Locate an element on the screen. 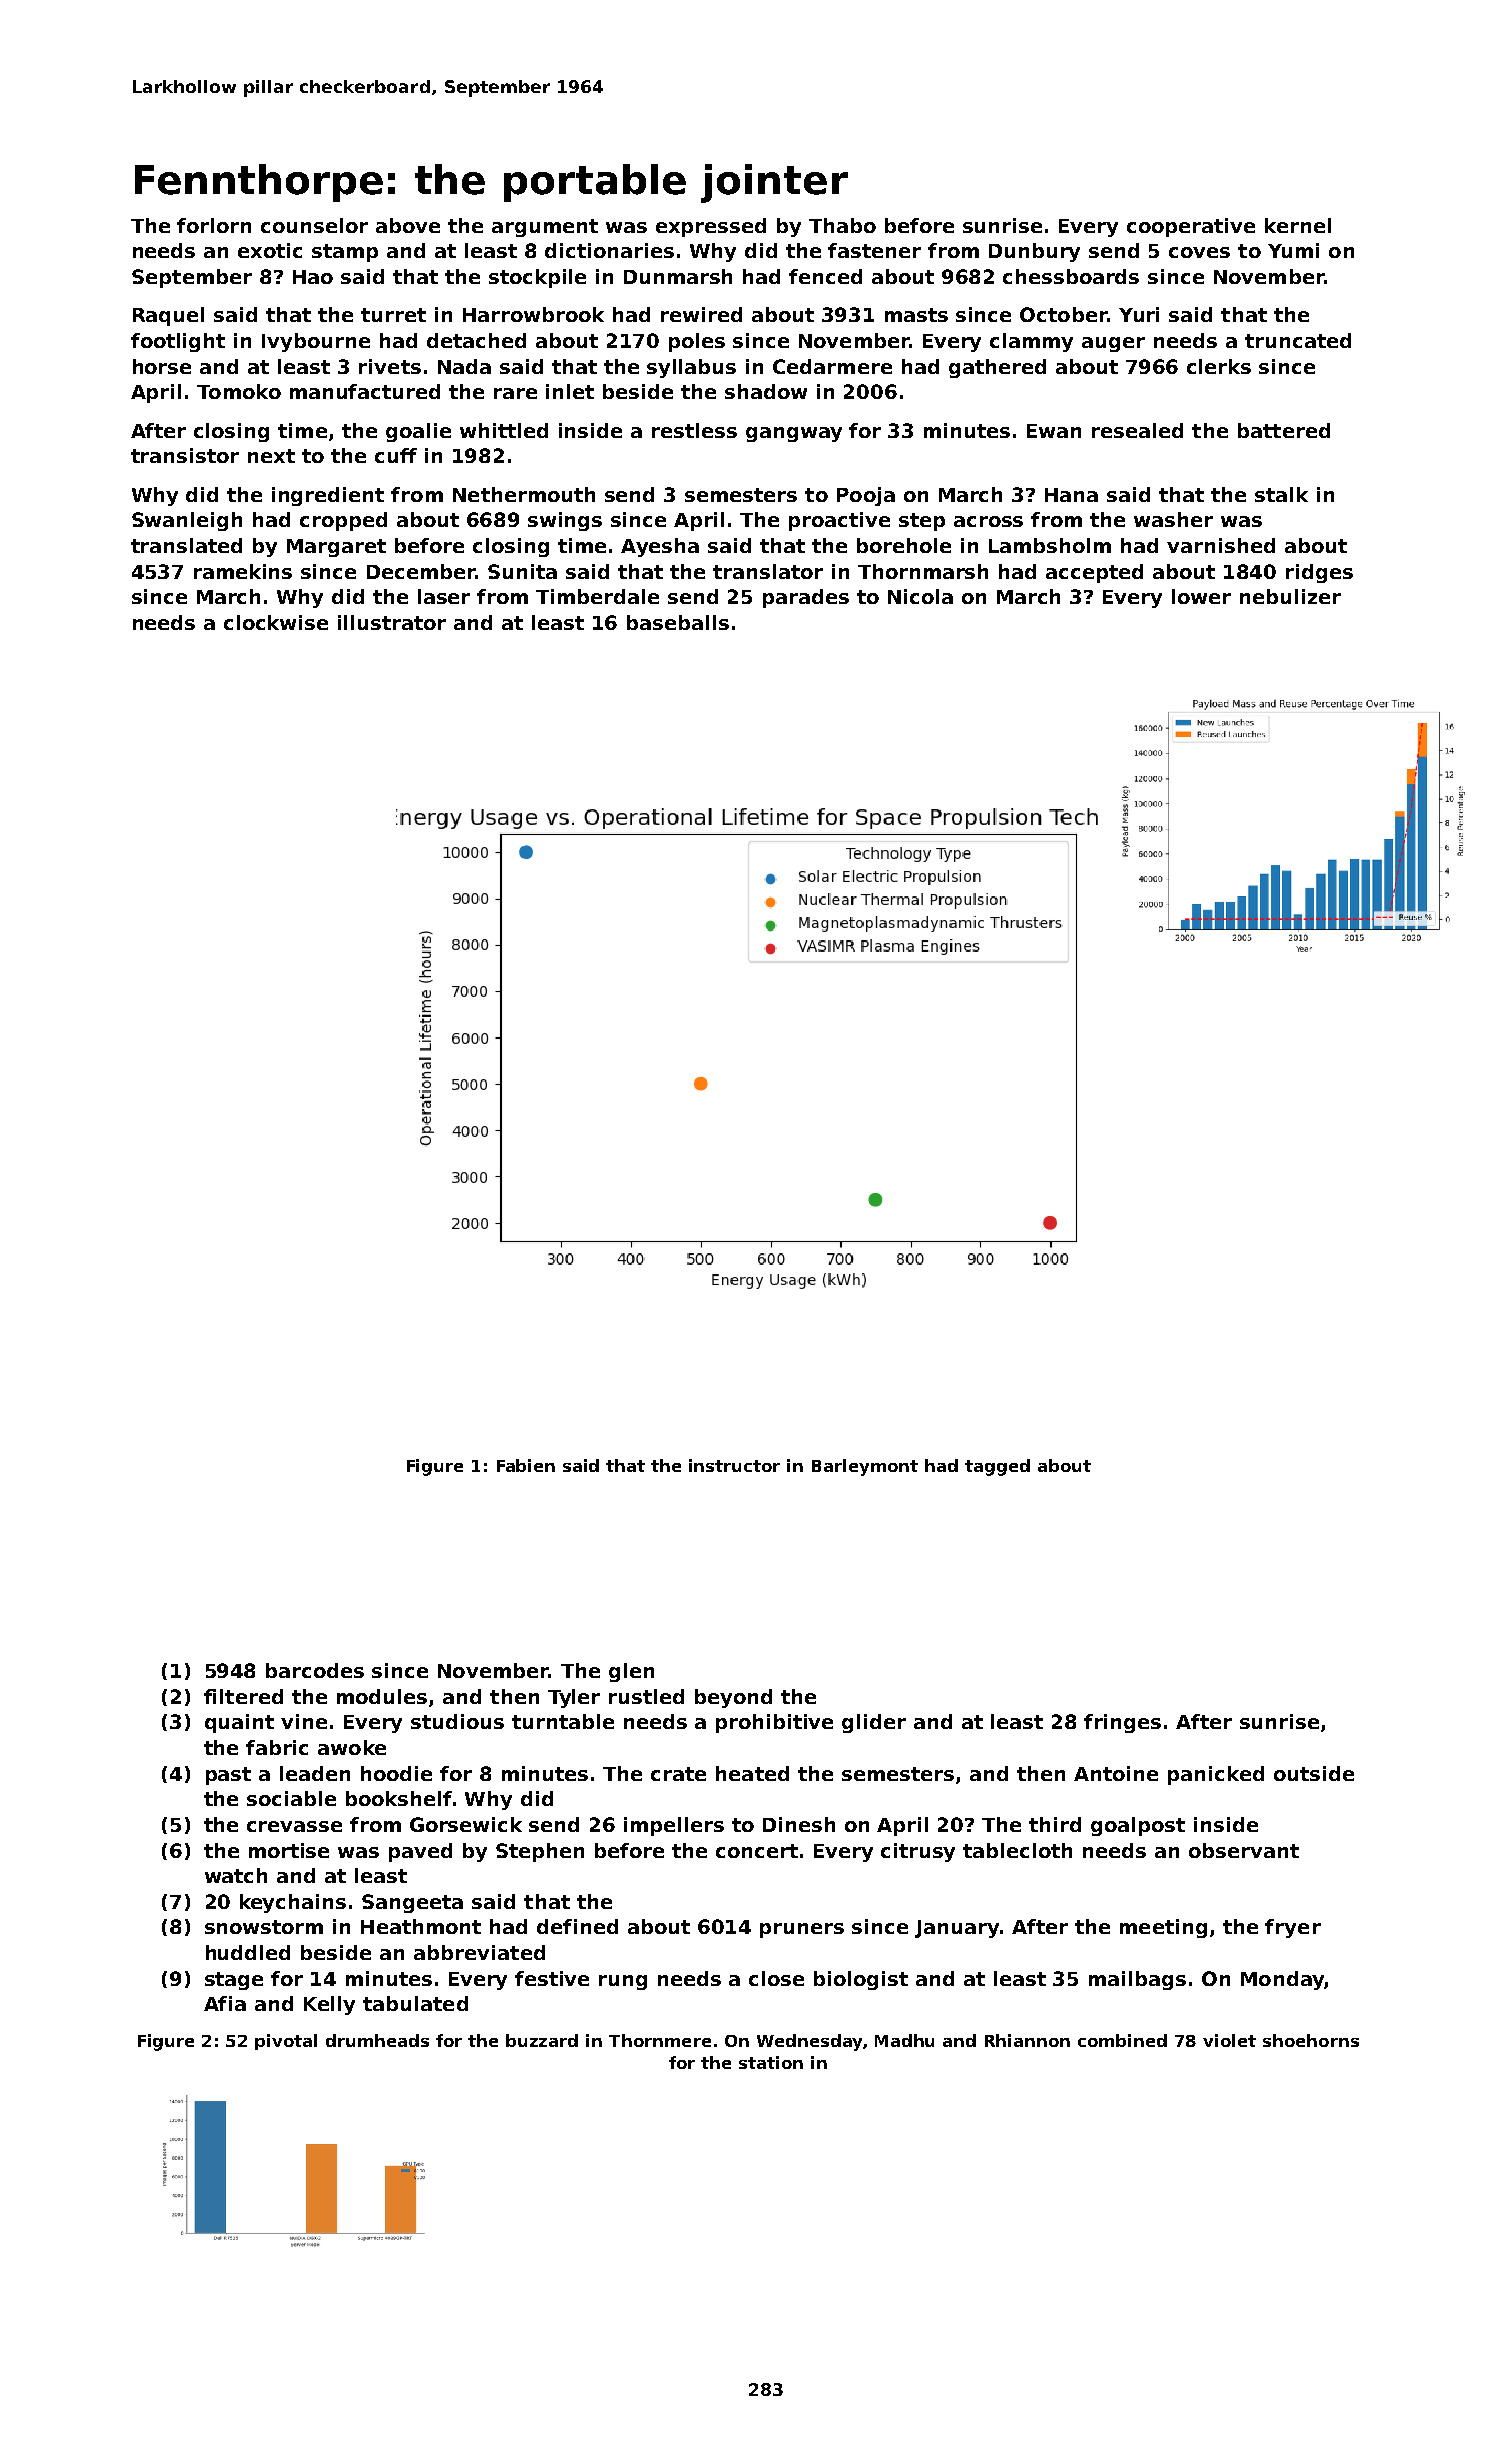 This screenshot has width=1496, height=2464. fastener is located at coordinates (874, 250).
